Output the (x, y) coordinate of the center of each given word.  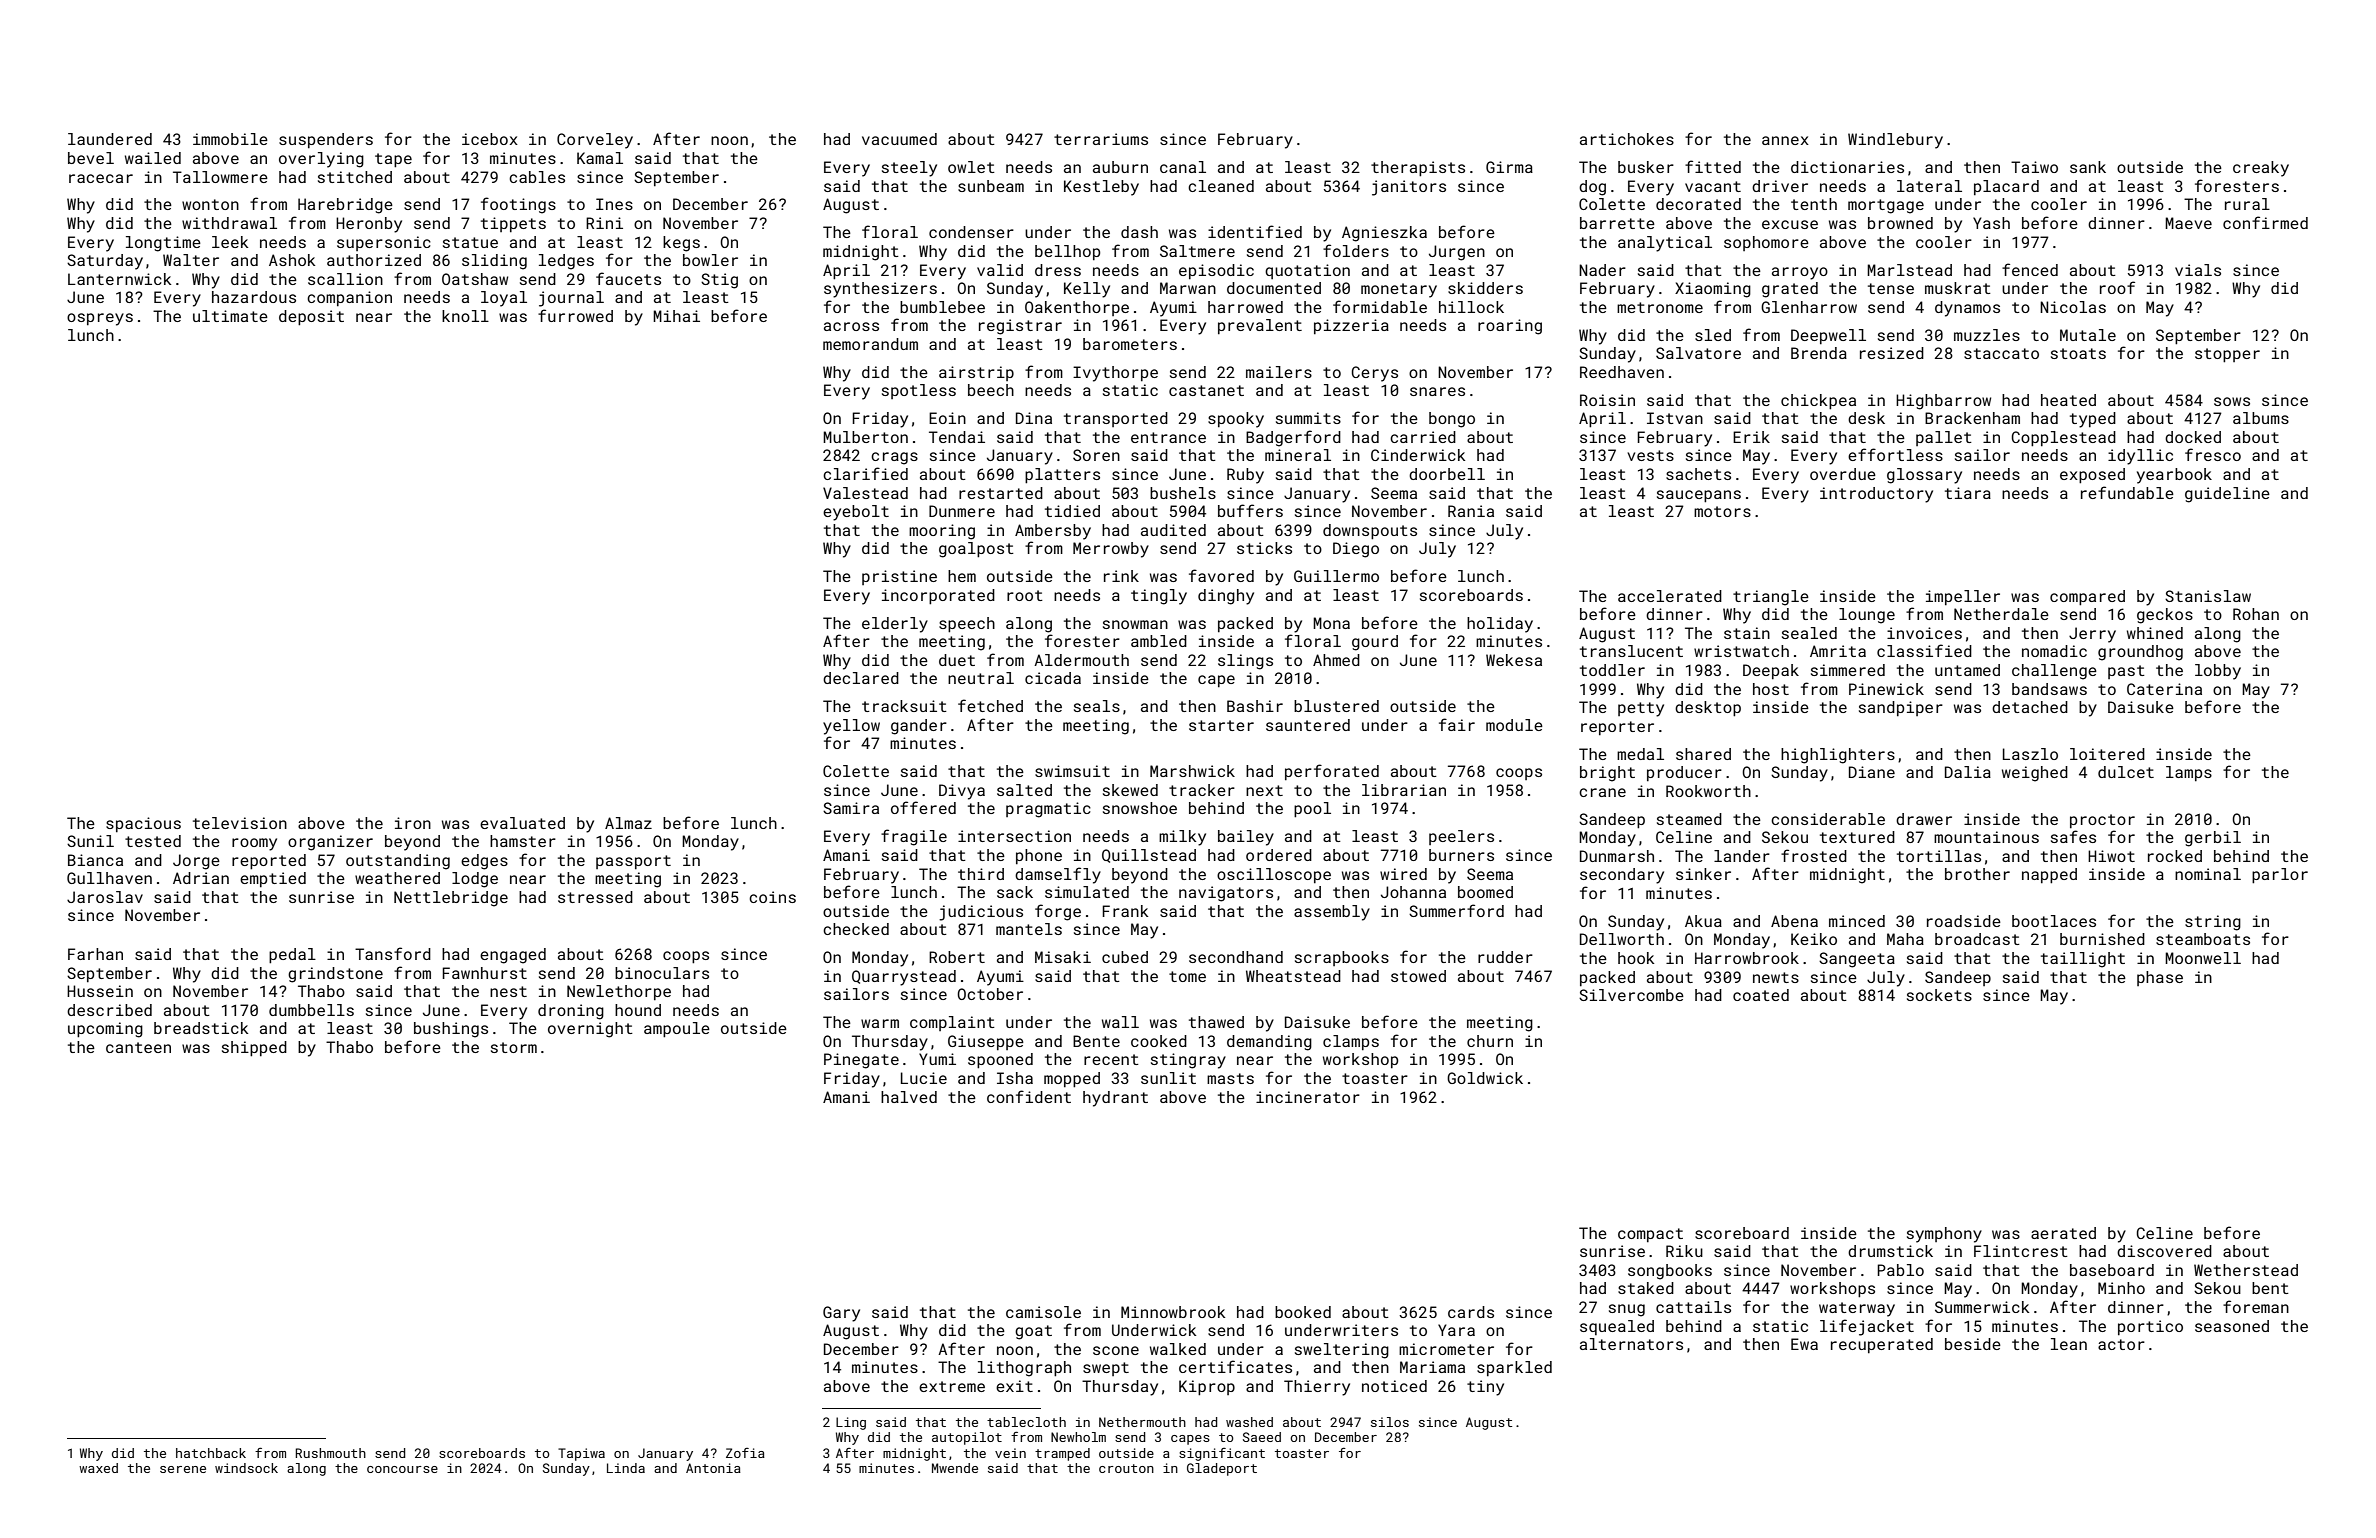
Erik (1751, 437)
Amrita (1838, 651)
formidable (1380, 306)
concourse (402, 1469)
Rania (1471, 511)
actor (2121, 1344)
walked (1178, 1349)
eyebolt (856, 513)
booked (1303, 1312)
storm (514, 1047)
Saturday (105, 262)
